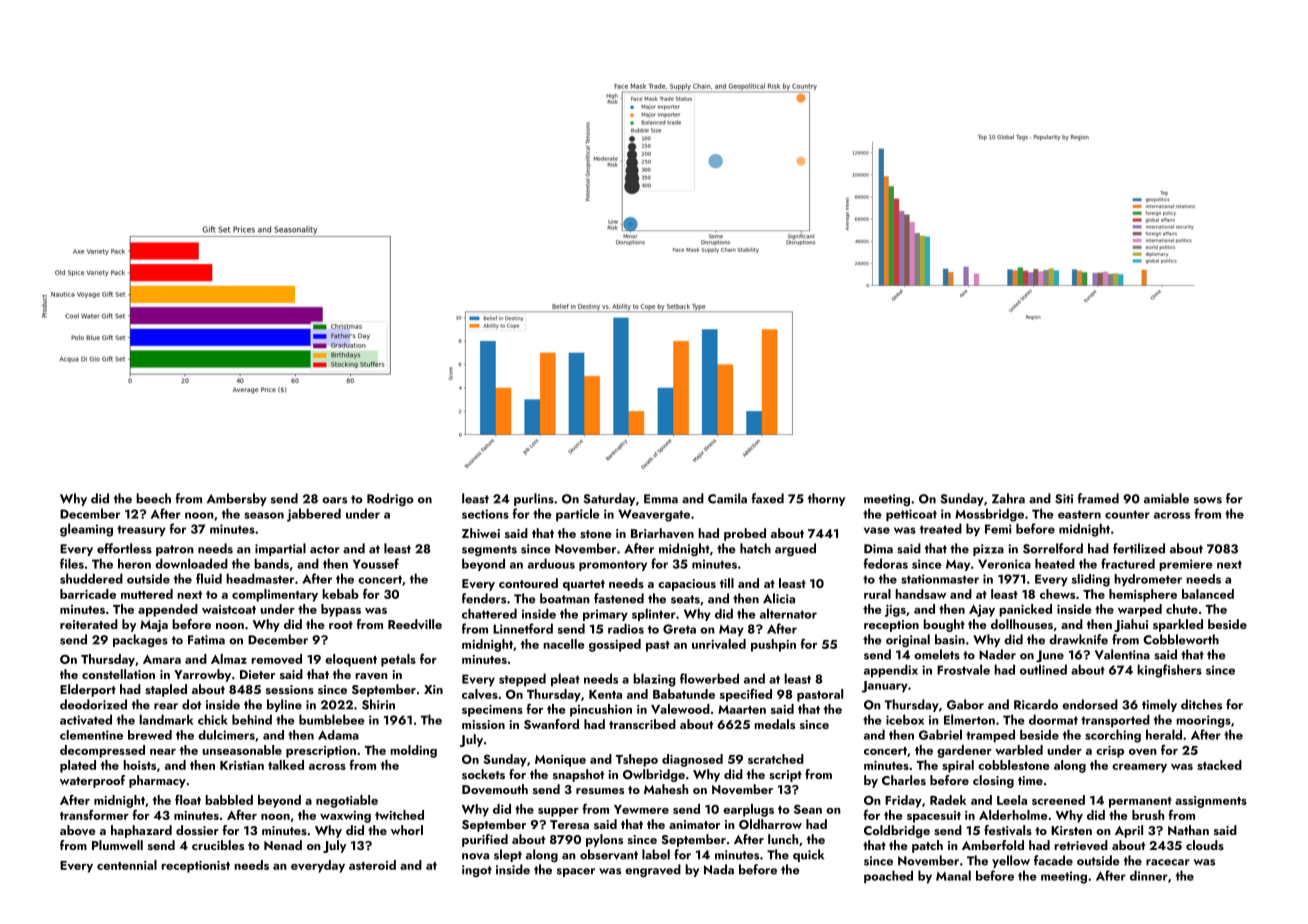 Image resolution: width=1308 pixels, height=924 pixels. I want to click on faxed, so click(767, 498).
